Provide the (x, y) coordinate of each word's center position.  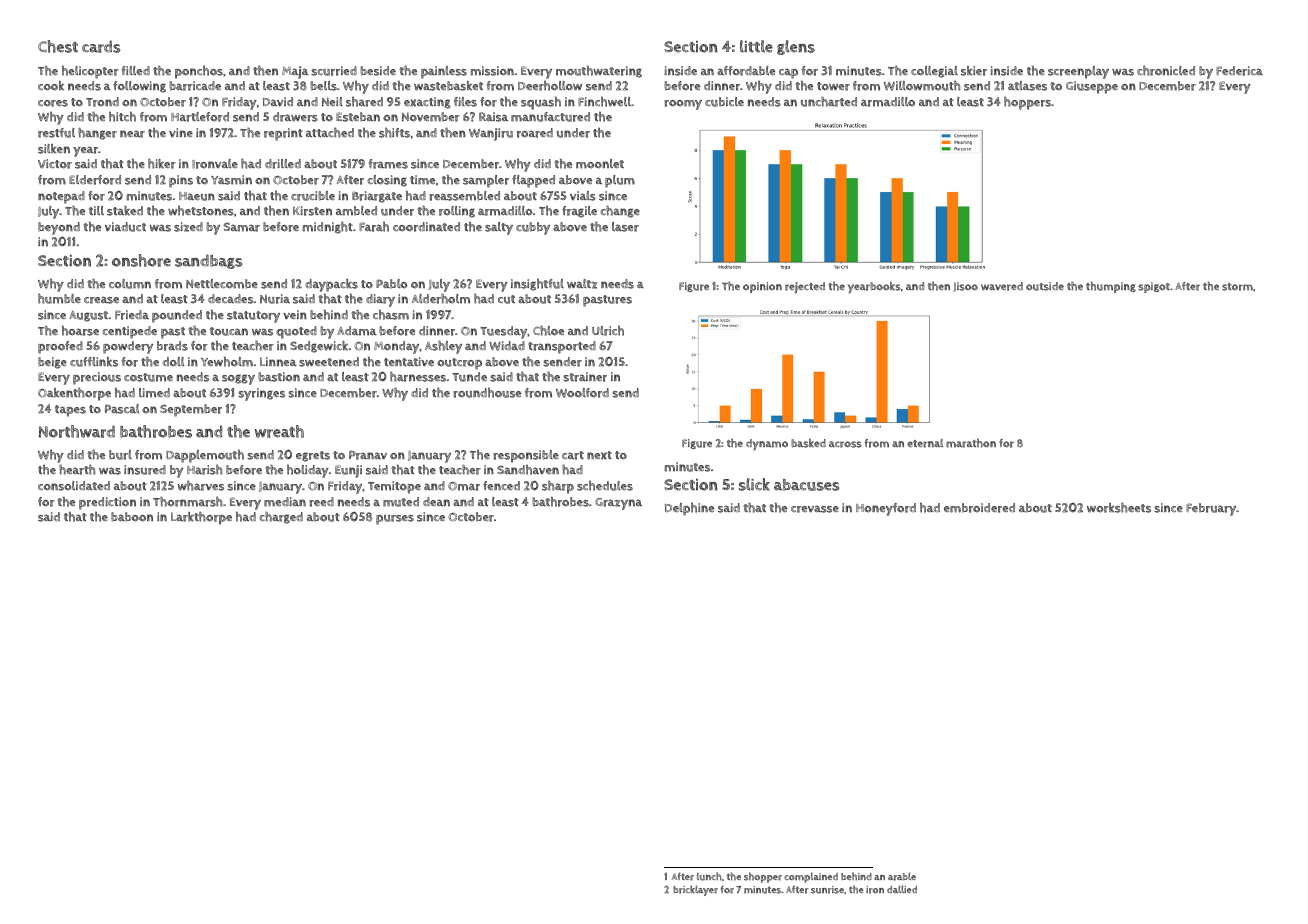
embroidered (979, 508)
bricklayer (695, 890)
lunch (709, 876)
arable (902, 876)
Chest (58, 46)
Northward (77, 431)
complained (811, 877)
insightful (537, 284)
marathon (971, 443)
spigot (1154, 287)
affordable (746, 71)
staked (125, 211)
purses (395, 520)
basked (808, 443)
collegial (934, 72)
